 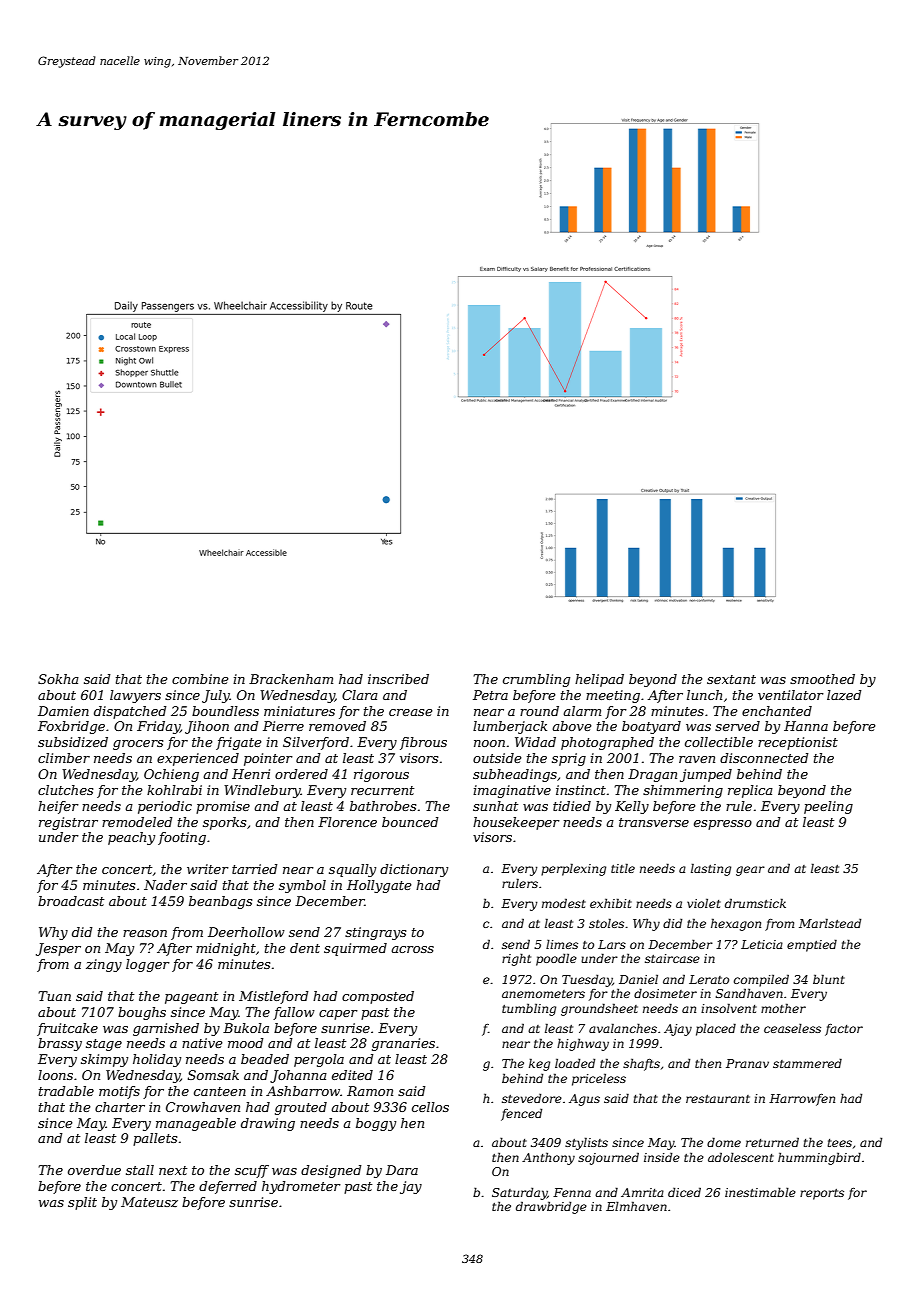 What do you see at coordinates (165, 807) in the screenshot?
I see `periodic` at bounding box center [165, 807].
